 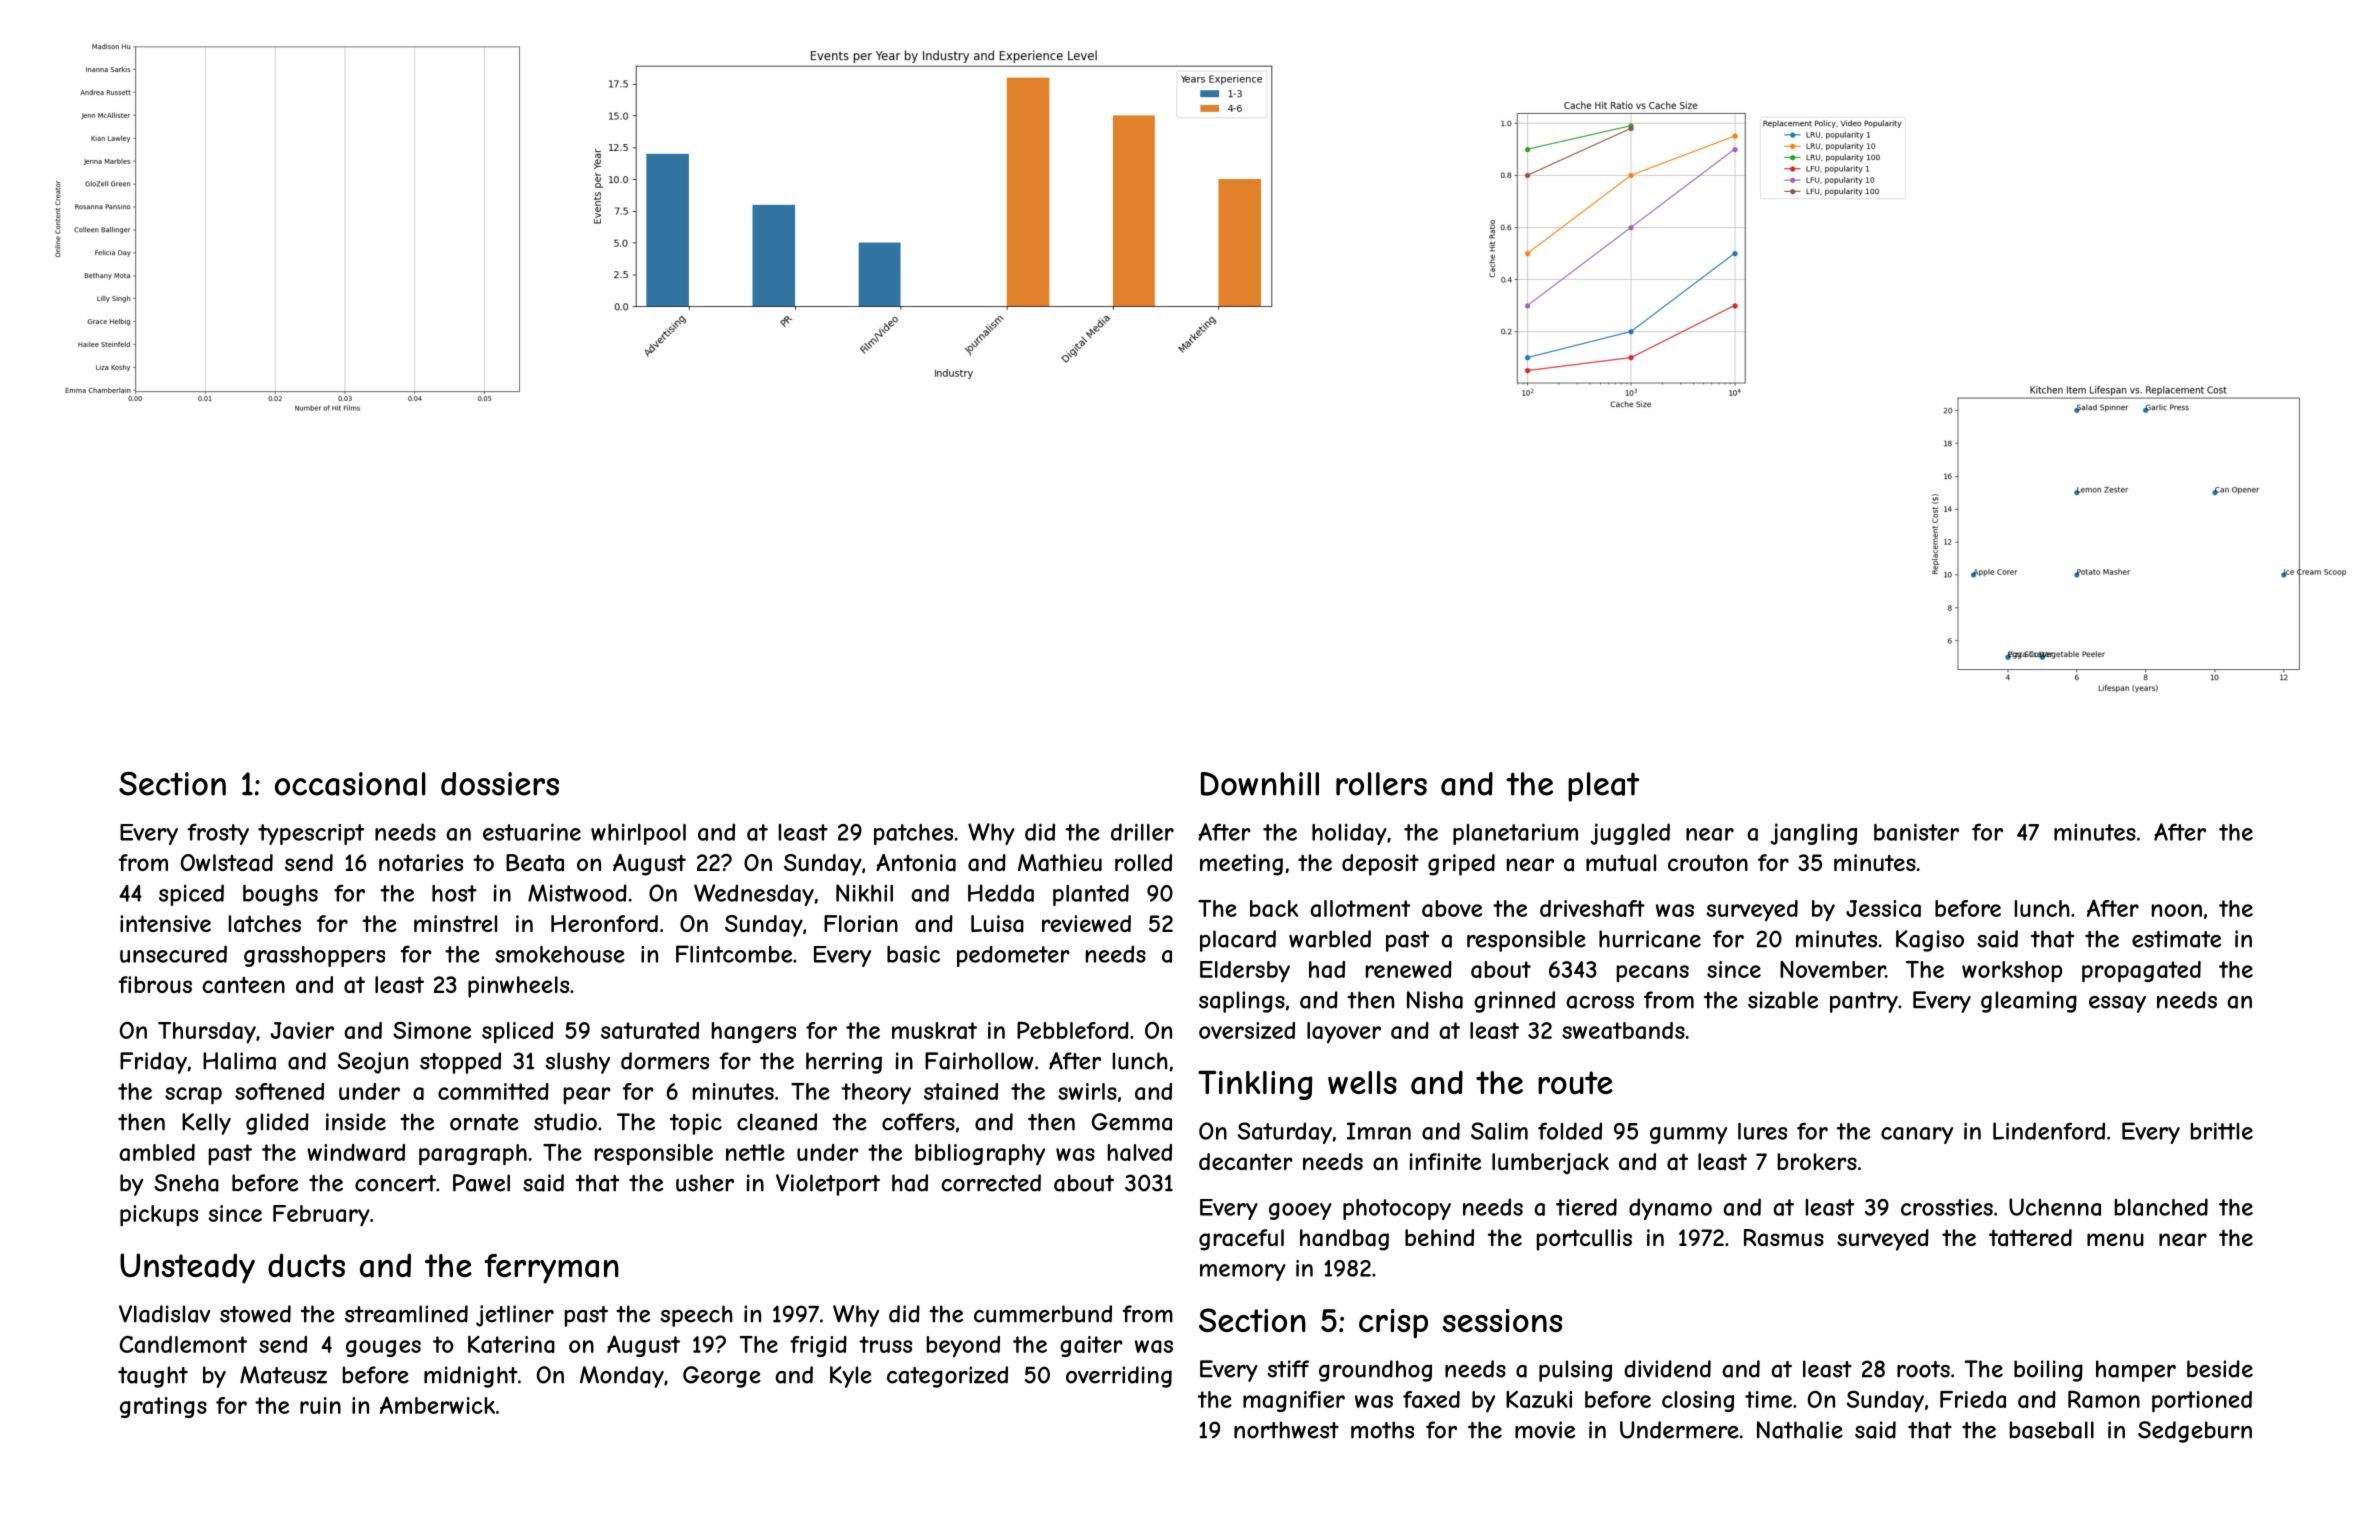 I want to click on usher, so click(x=705, y=1183).
